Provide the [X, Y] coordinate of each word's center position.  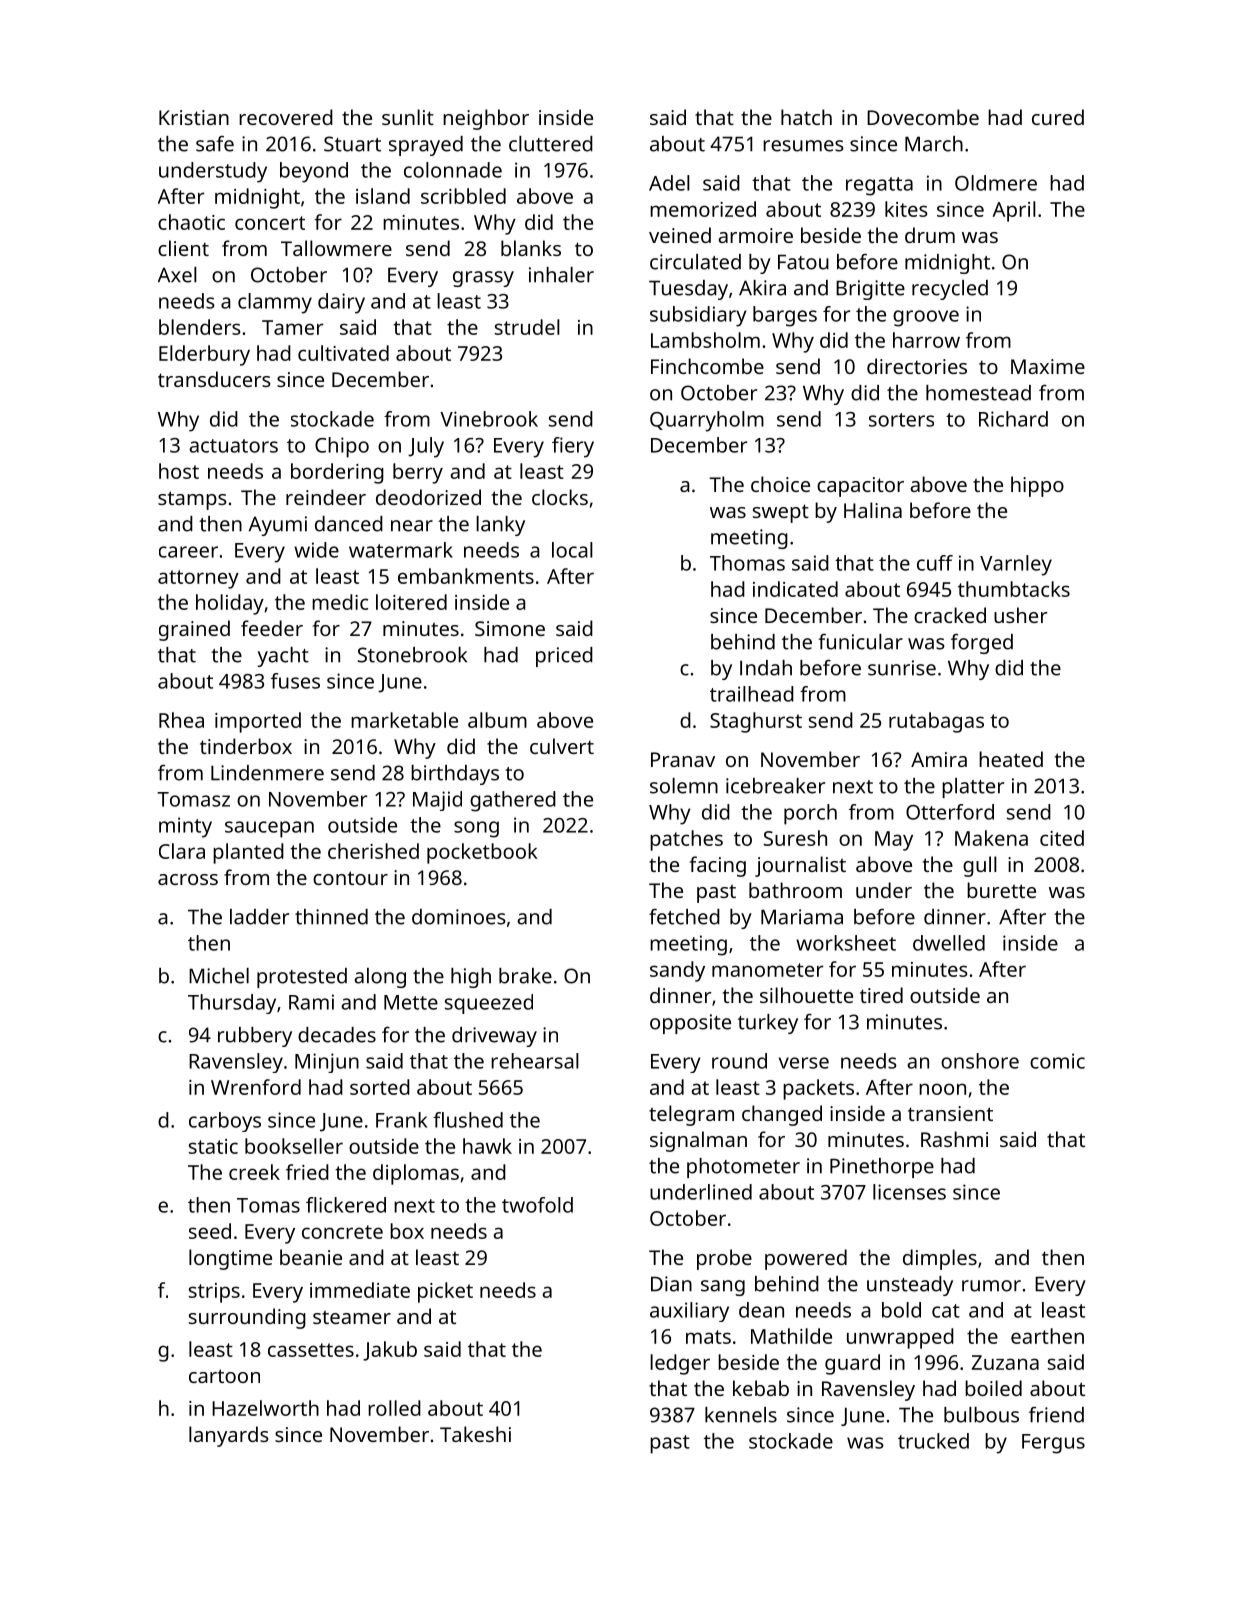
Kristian [194, 117]
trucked [933, 1441]
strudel [527, 327]
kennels [741, 1415]
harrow [926, 340]
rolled [394, 1408]
